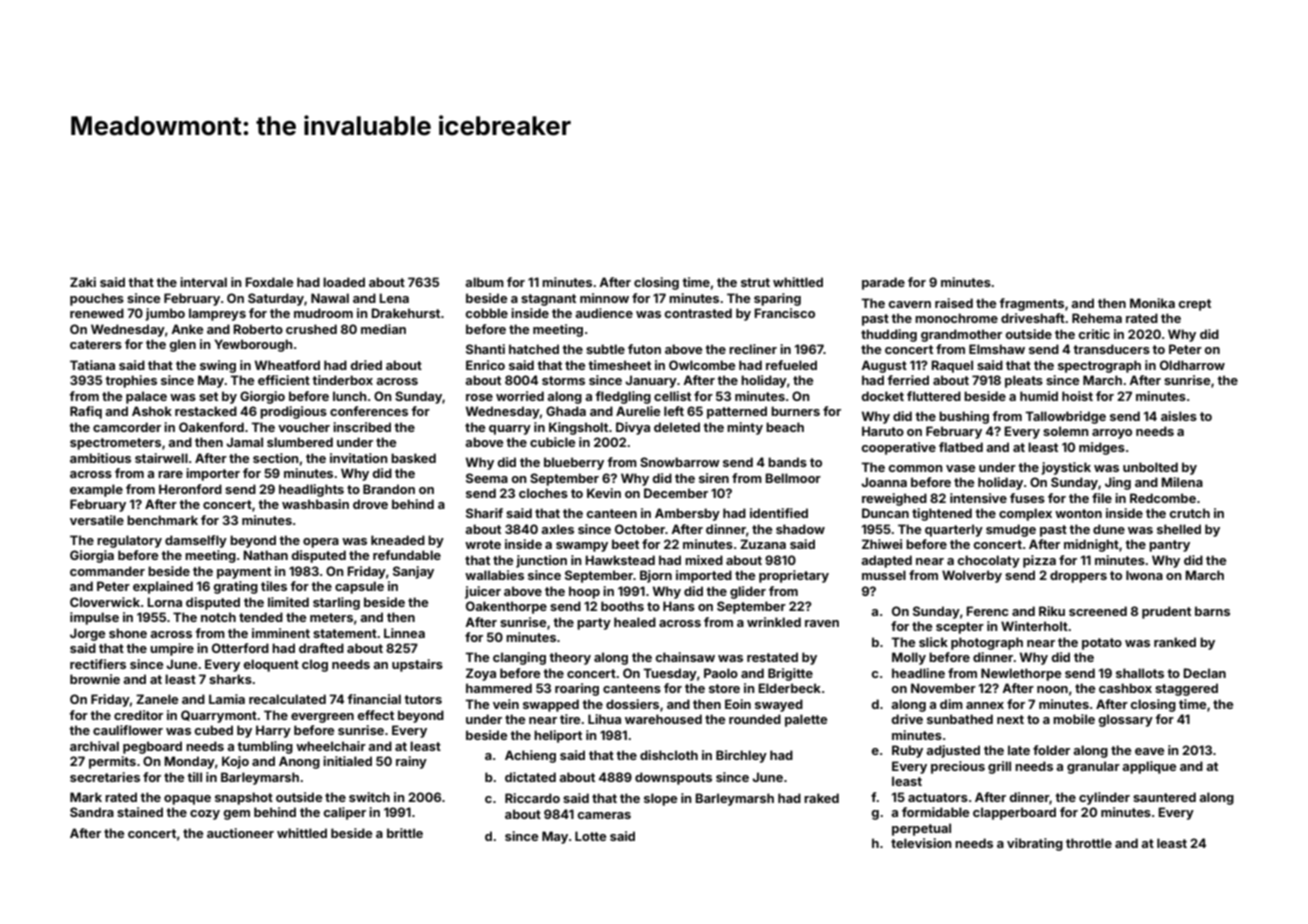 The width and height of the screenshot is (1308, 924). What do you see at coordinates (485, 365) in the screenshot?
I see `Enrico` at bounding box center [485, 365].
